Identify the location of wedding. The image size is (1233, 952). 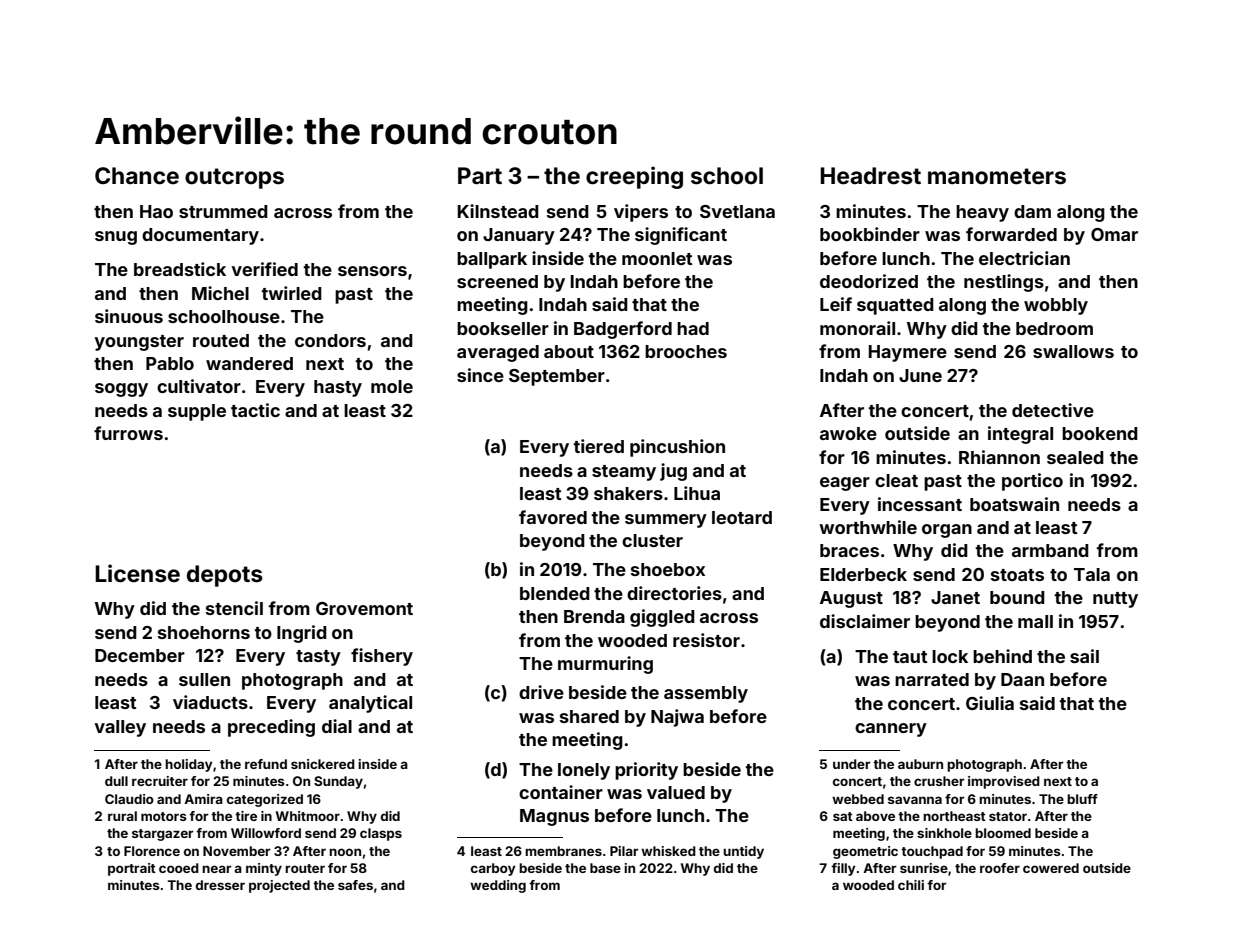
(498, 886).
